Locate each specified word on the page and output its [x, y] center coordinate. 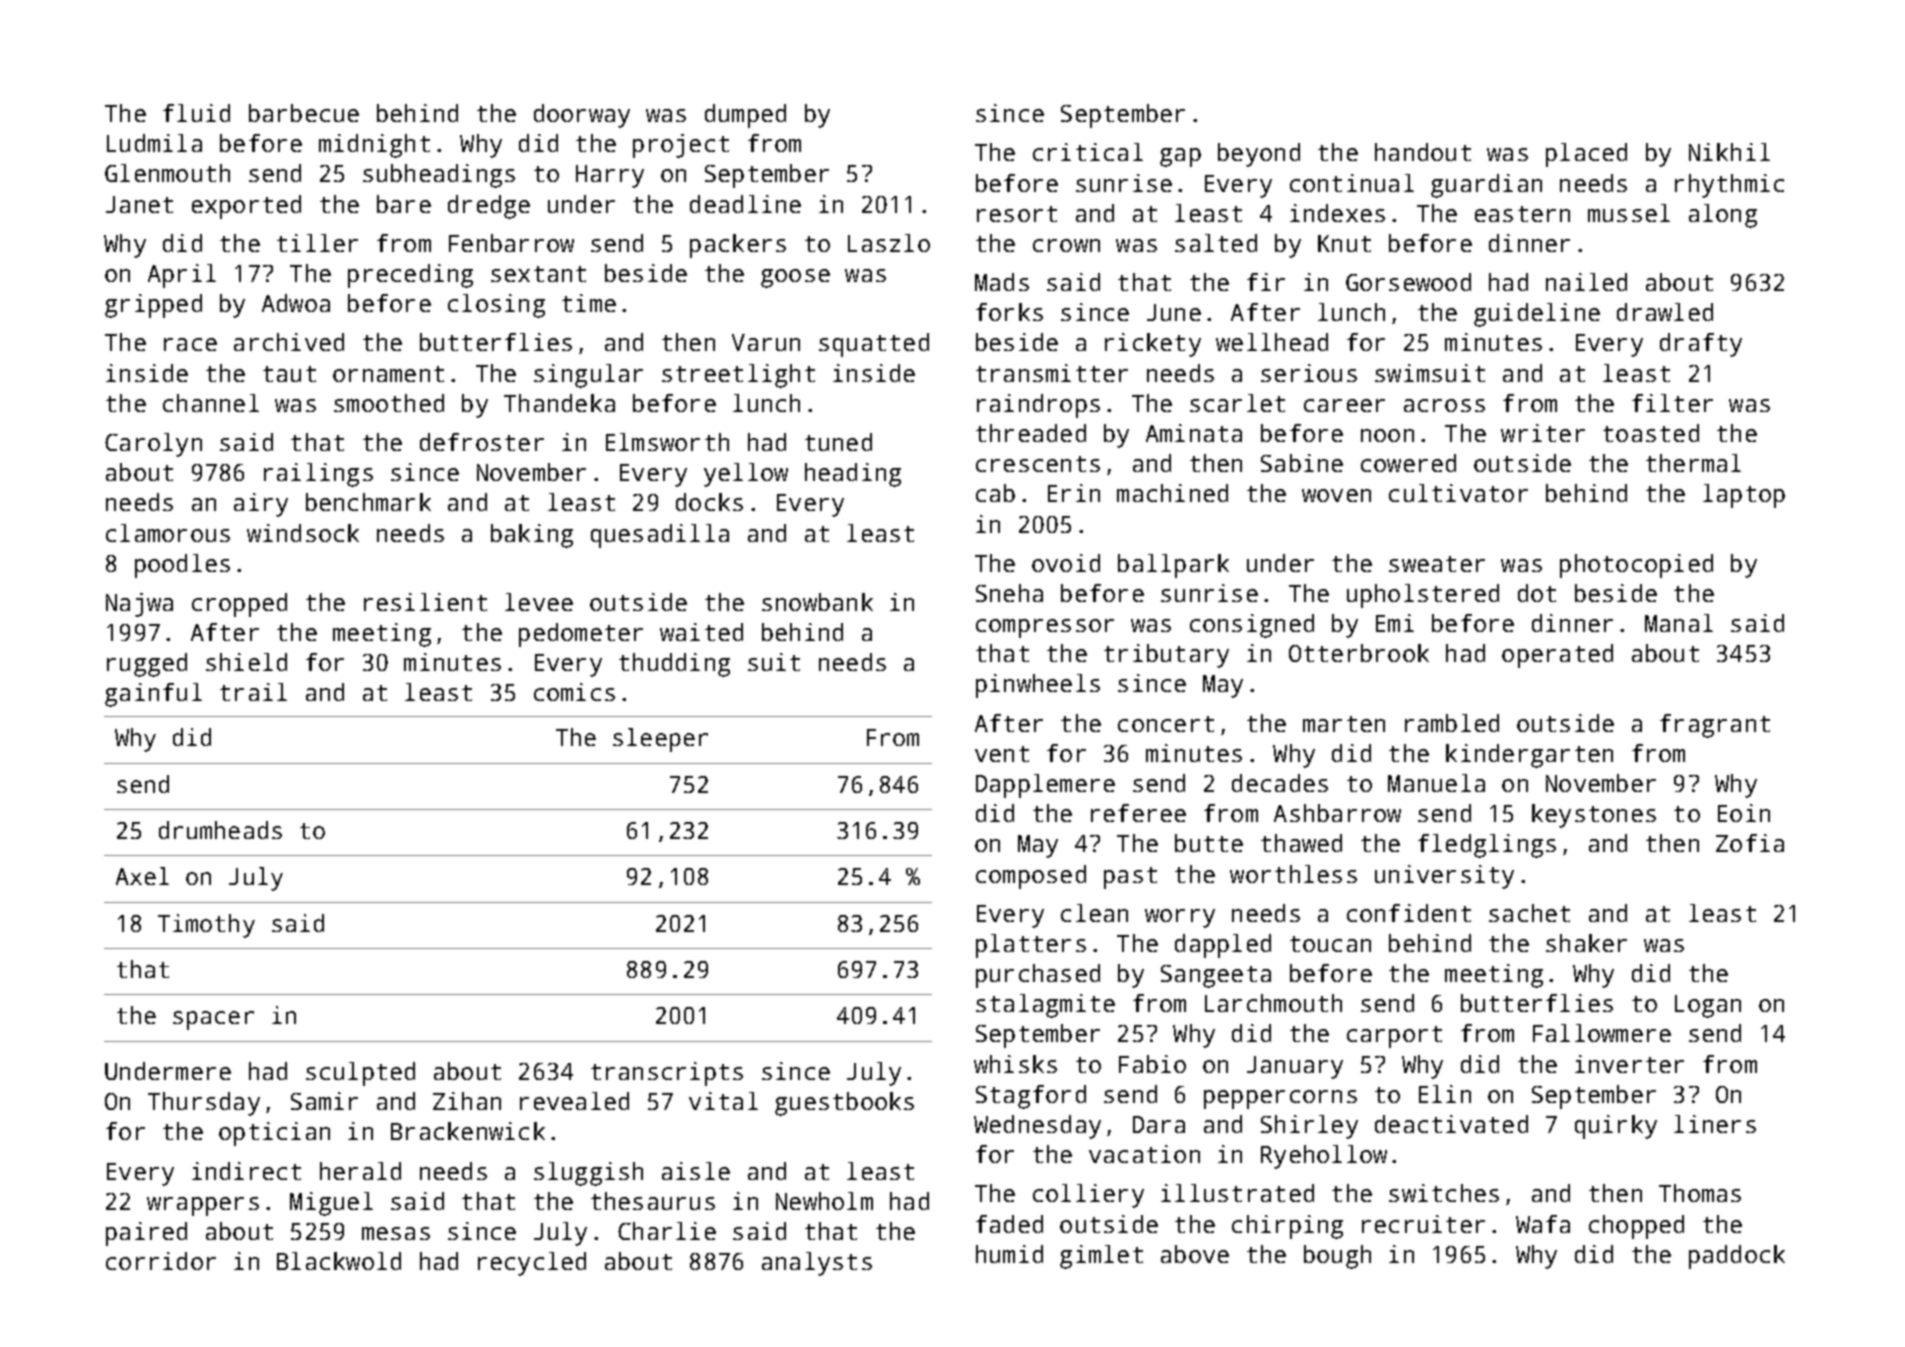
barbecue [304, 113]
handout [1423, 152]
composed [1031, 877]
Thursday [204, 1104]
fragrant [1715, 726]
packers [738, 246]
